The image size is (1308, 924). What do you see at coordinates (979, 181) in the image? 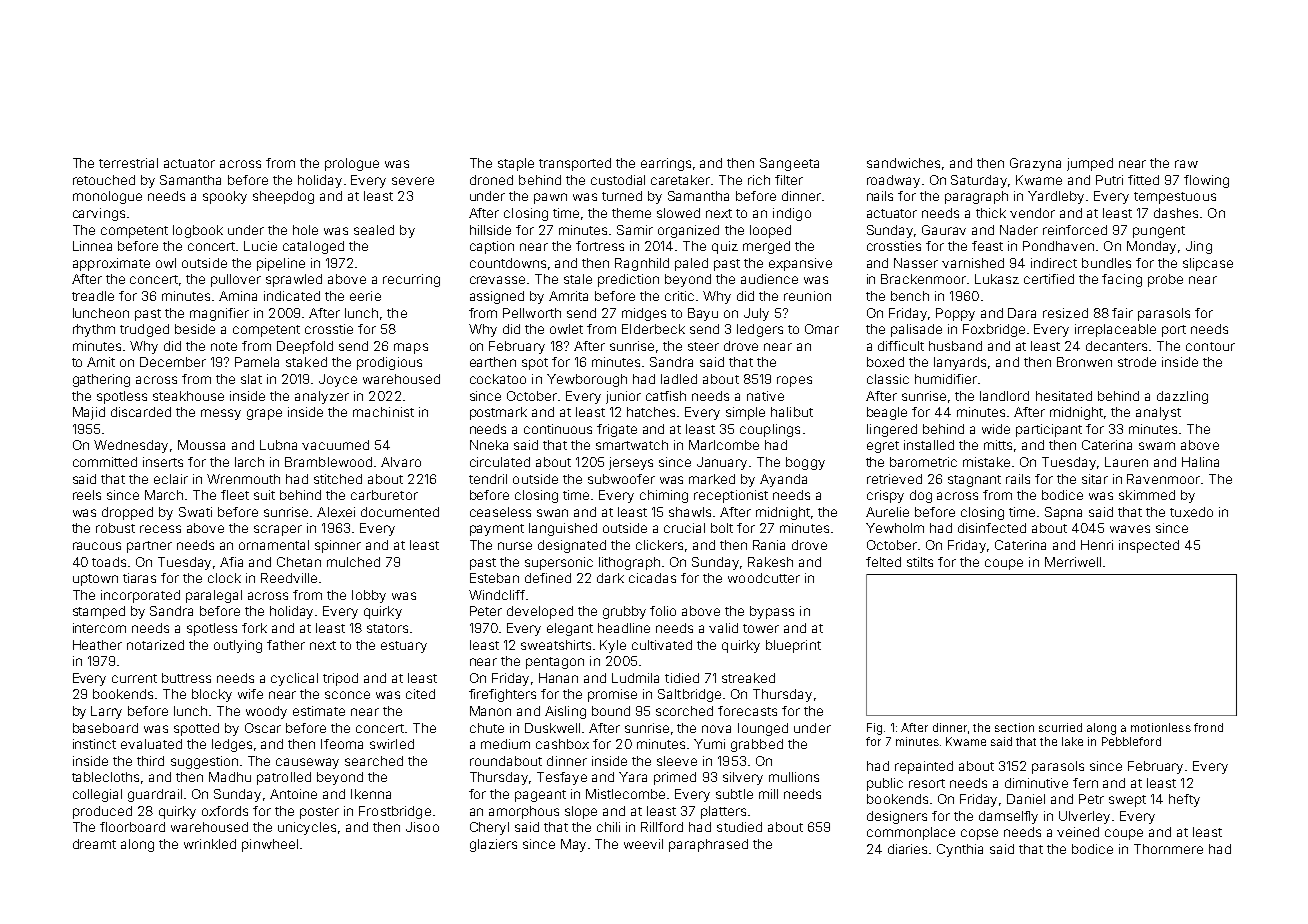
I see `Saturday` at bounding box center [979, 181].
